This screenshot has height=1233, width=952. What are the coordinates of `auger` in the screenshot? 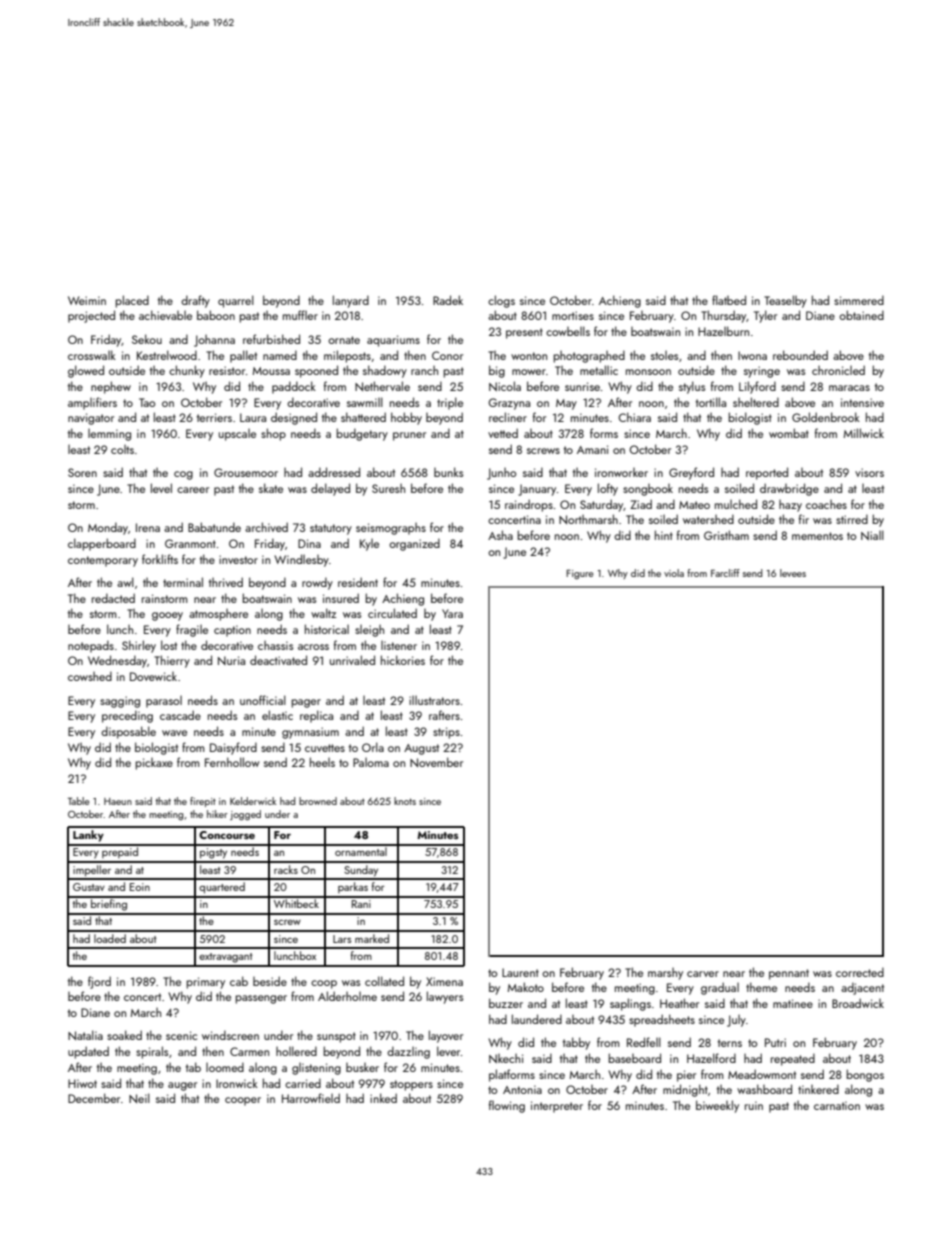 It's located at (182, 1086).
